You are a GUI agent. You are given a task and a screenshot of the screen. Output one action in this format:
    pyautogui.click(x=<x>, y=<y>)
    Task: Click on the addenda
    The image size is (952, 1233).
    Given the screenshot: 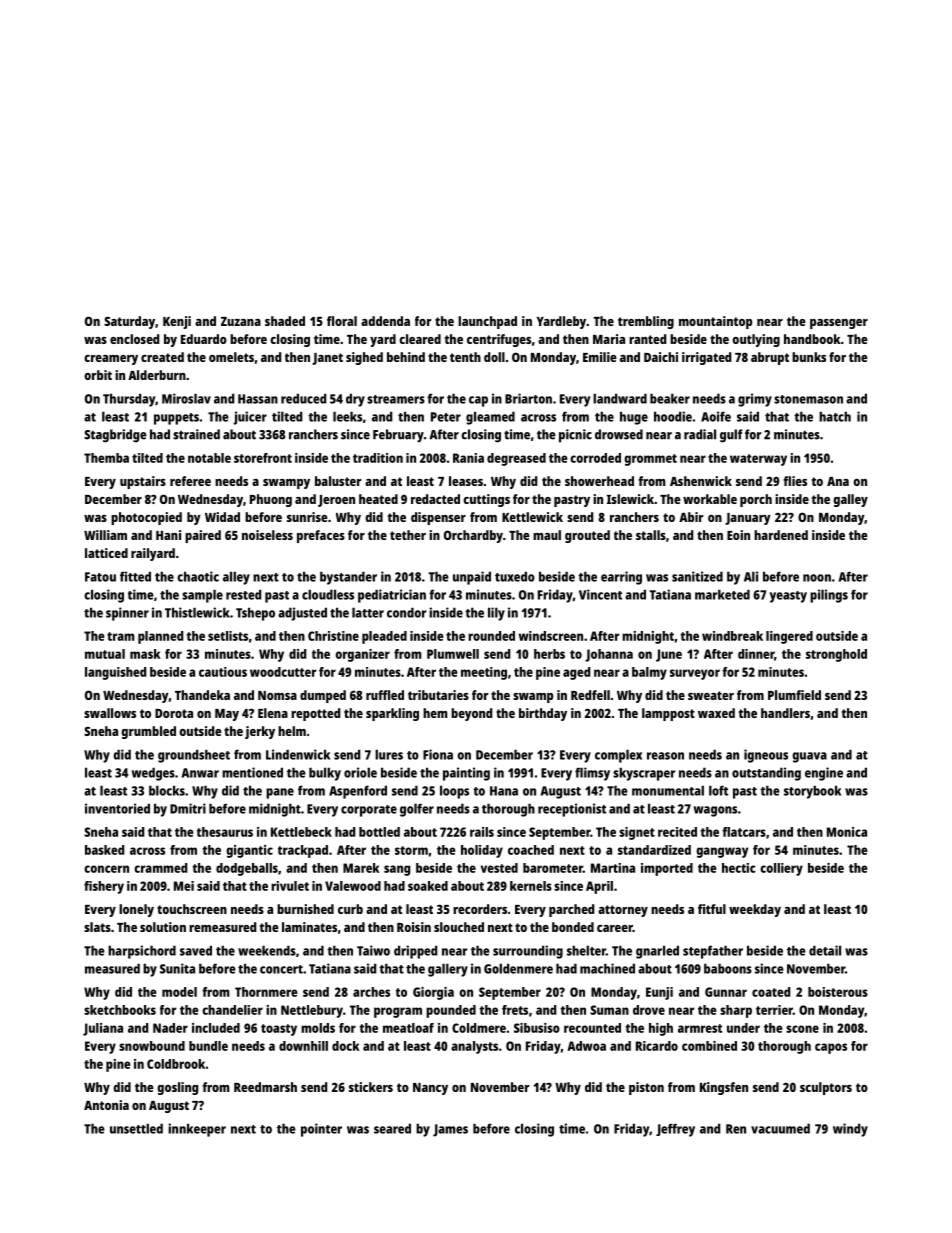 What is the action you would take?
    pyautogui.click(x=385, y=321)
